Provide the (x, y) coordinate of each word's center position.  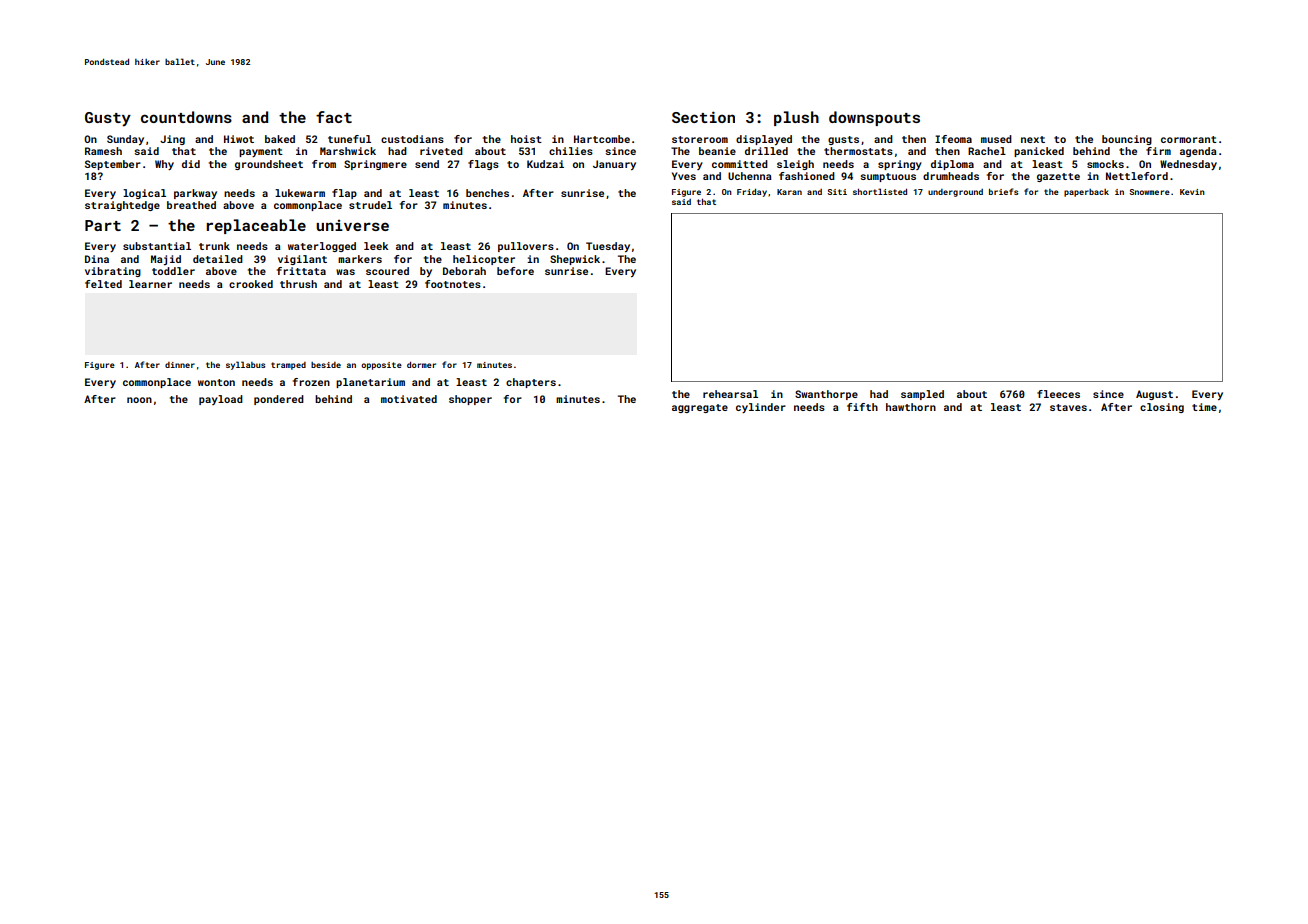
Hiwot (239, 139)
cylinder (761, 408)
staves (1068, 407)
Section (703, 117)
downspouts (874, 118)
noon (139, 400)
